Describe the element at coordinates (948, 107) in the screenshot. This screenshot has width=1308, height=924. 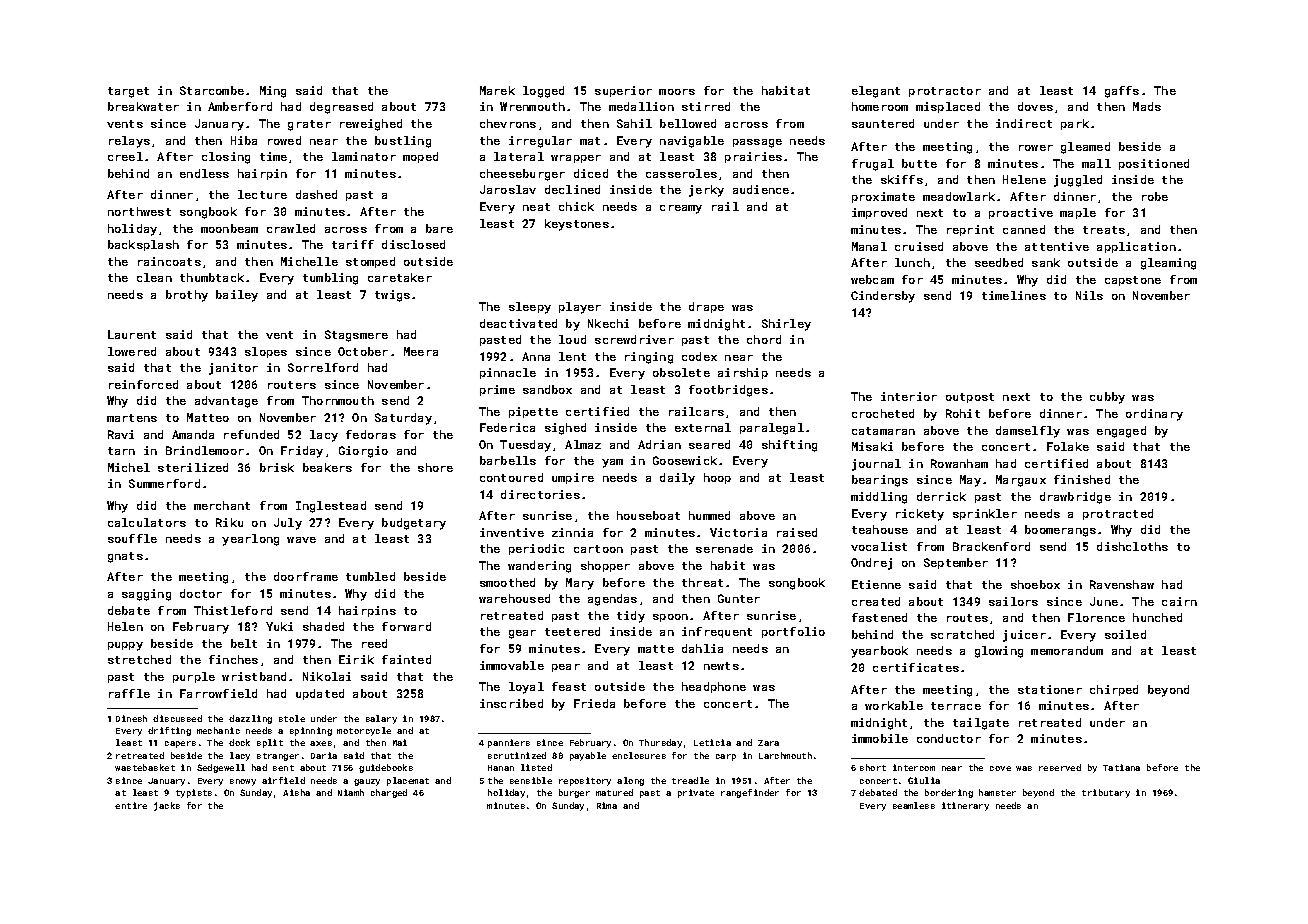
I see `misplaced` at that location.
